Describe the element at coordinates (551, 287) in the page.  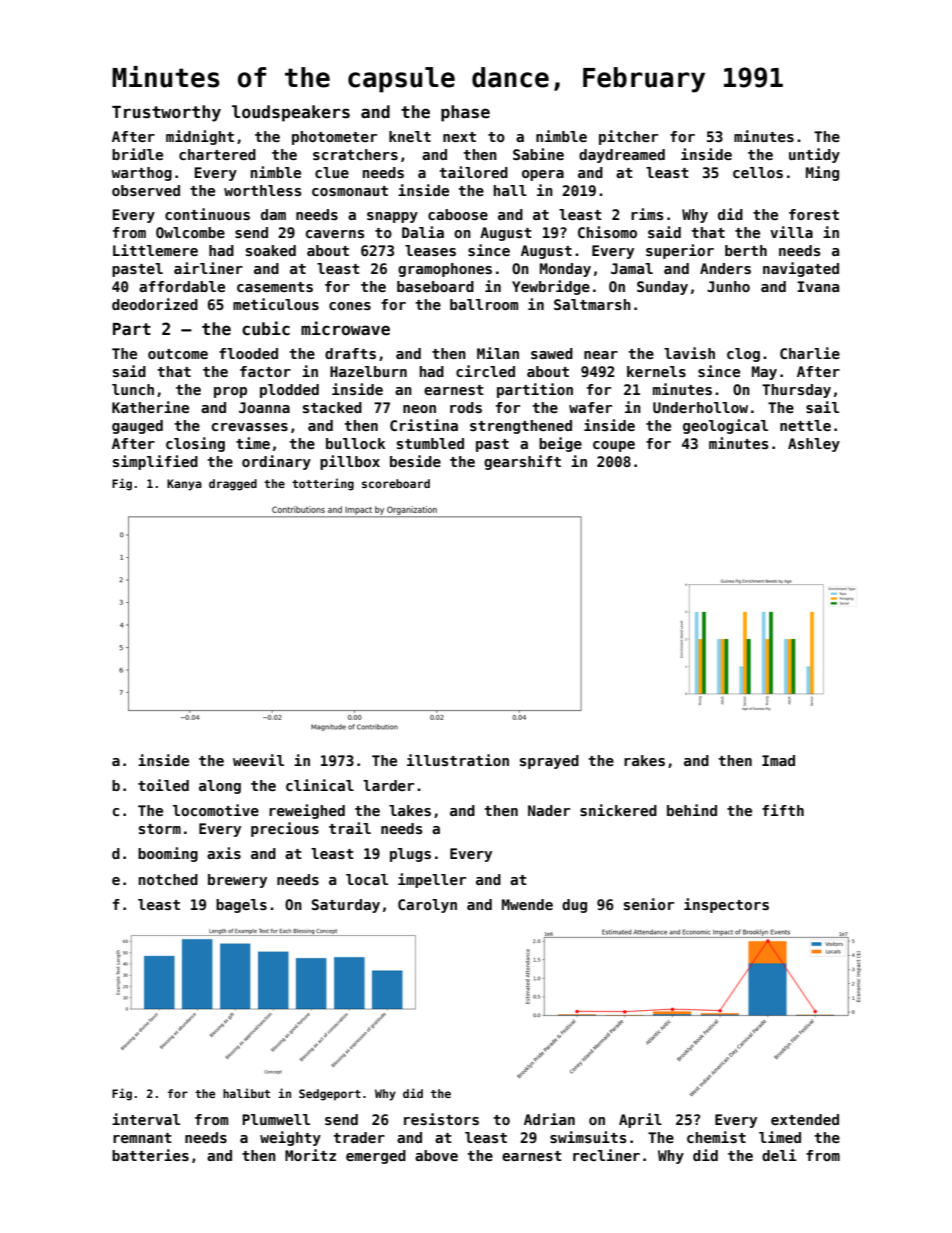
I see `Yewbridge` at that location.
